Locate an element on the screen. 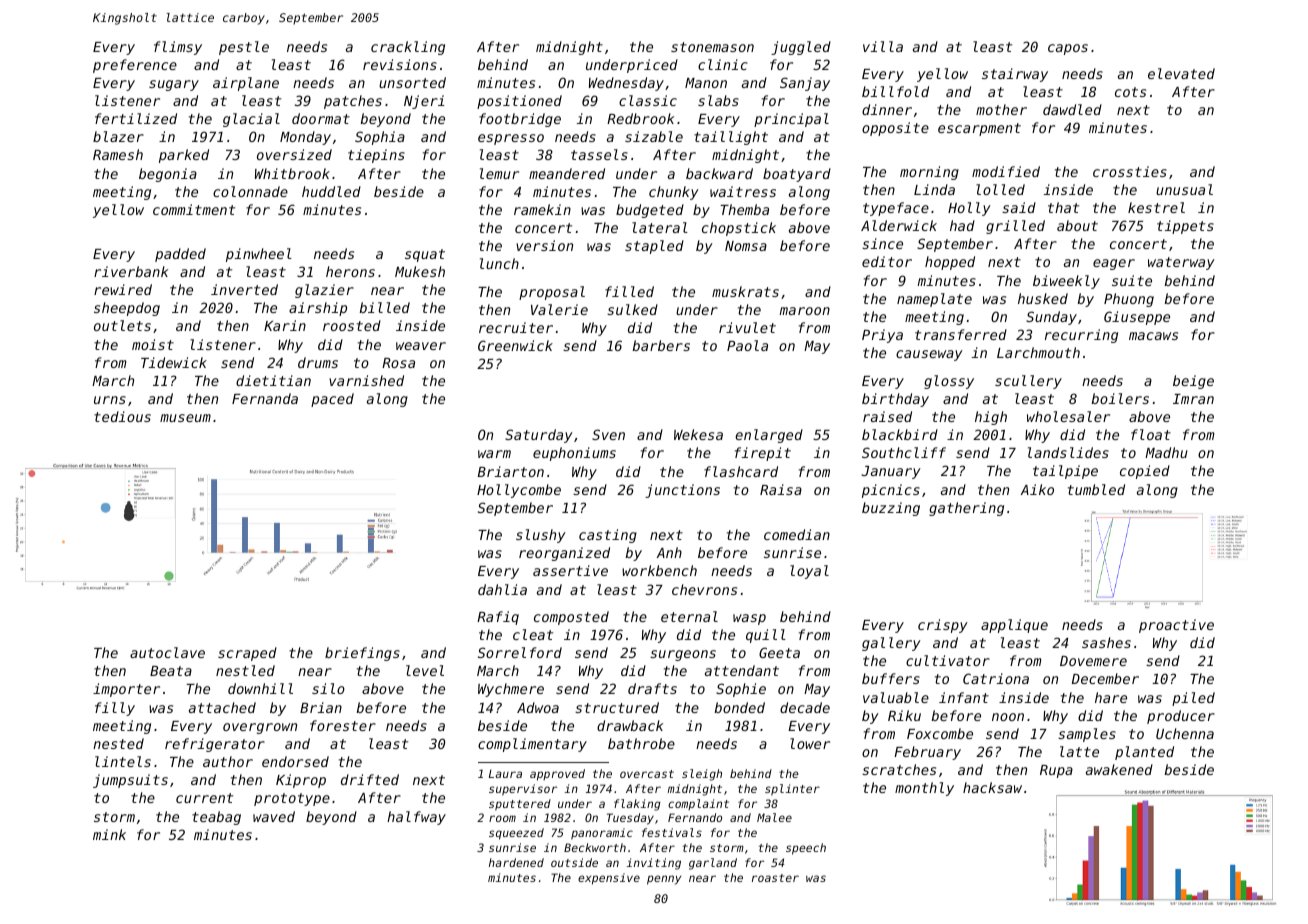 The image size is (1308, 924). barbers is located at coordinates (661, 345).
